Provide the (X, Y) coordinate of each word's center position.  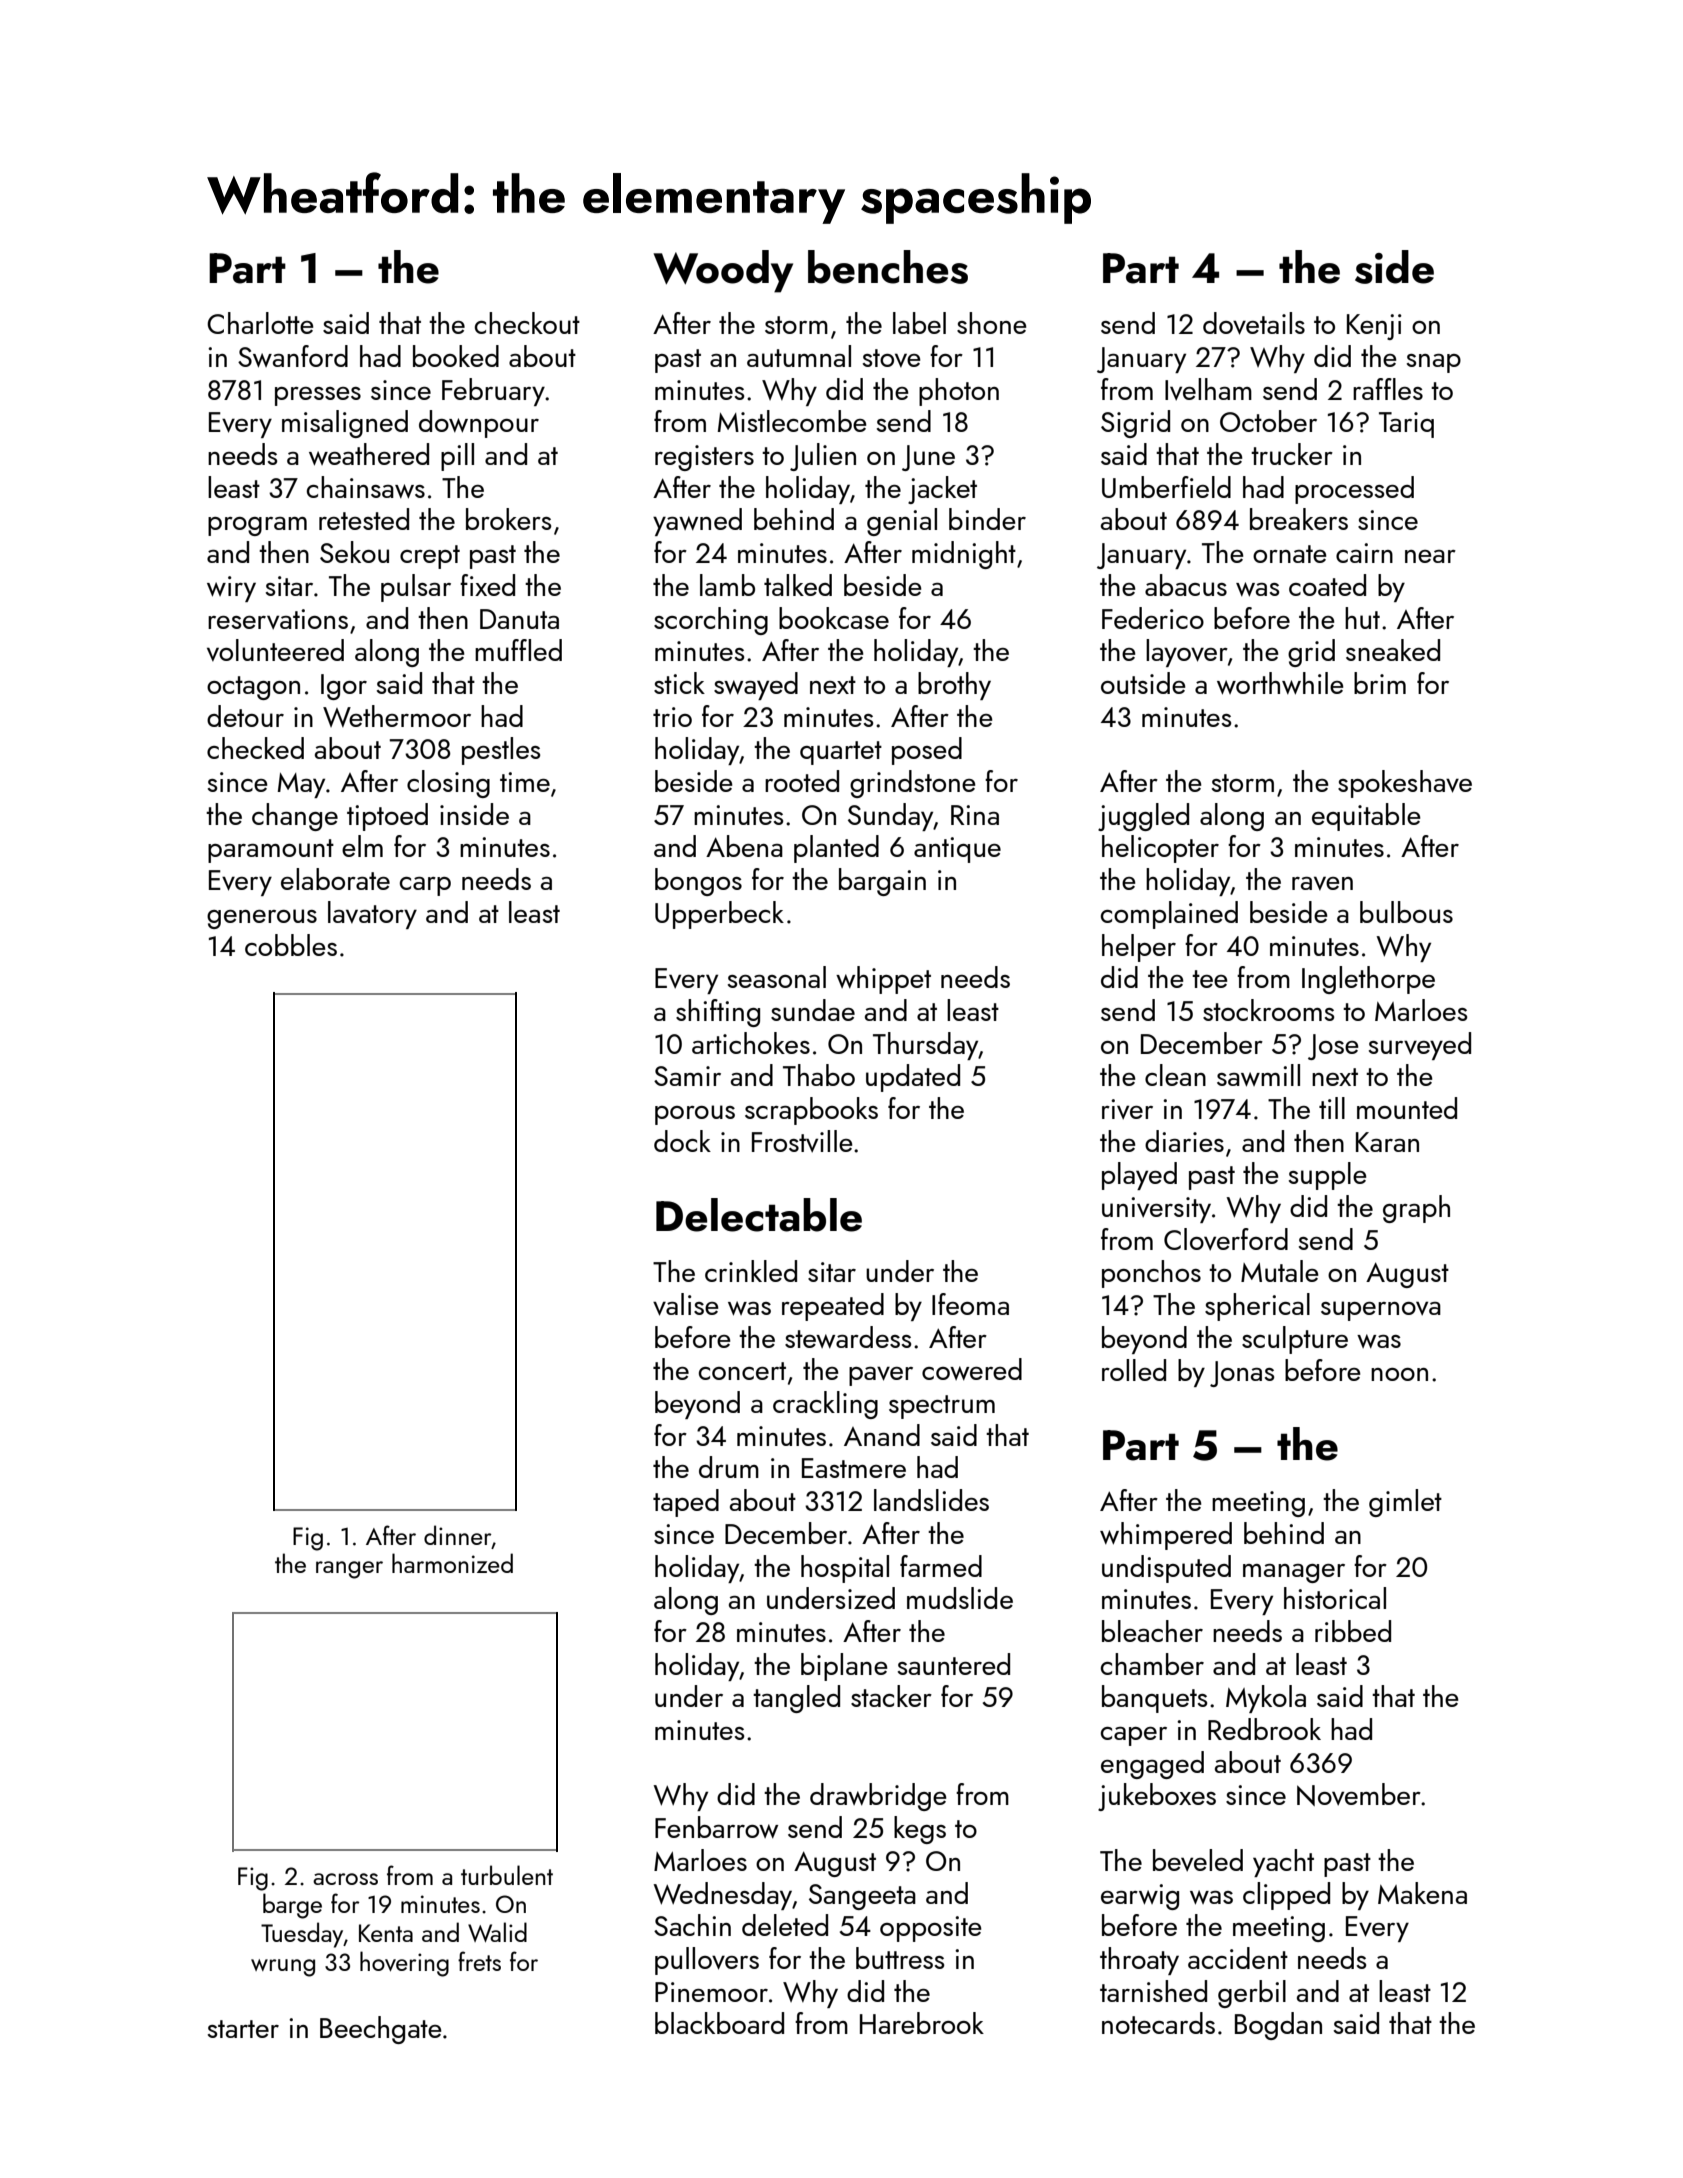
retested (364, 519)
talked (798, 585)
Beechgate (381, 2030)
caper (1134, 1736)
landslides (931, 1500)
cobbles (291, 945)
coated (1327, 585)
